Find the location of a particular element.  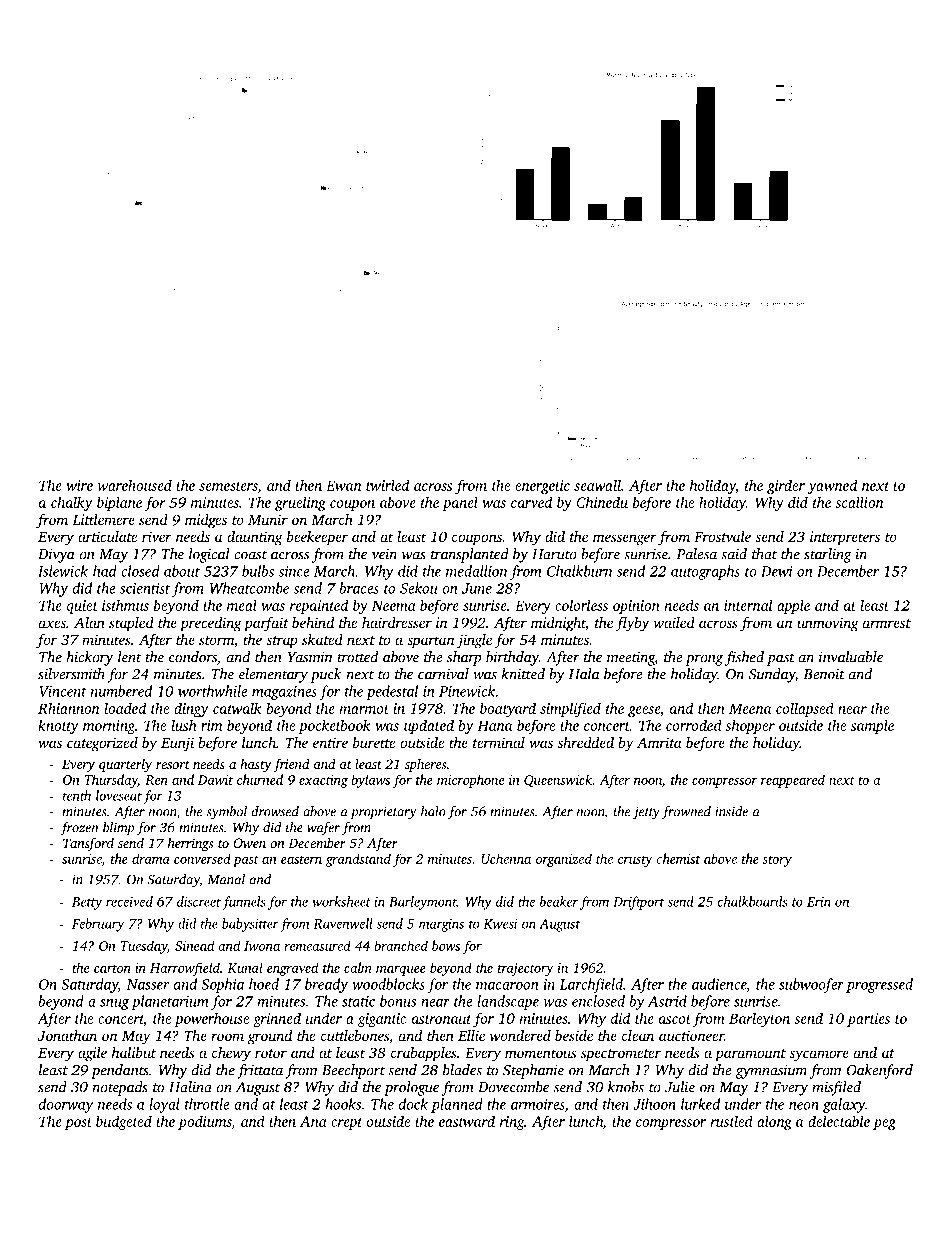

Benoit is located at coordinates (824, 674).
